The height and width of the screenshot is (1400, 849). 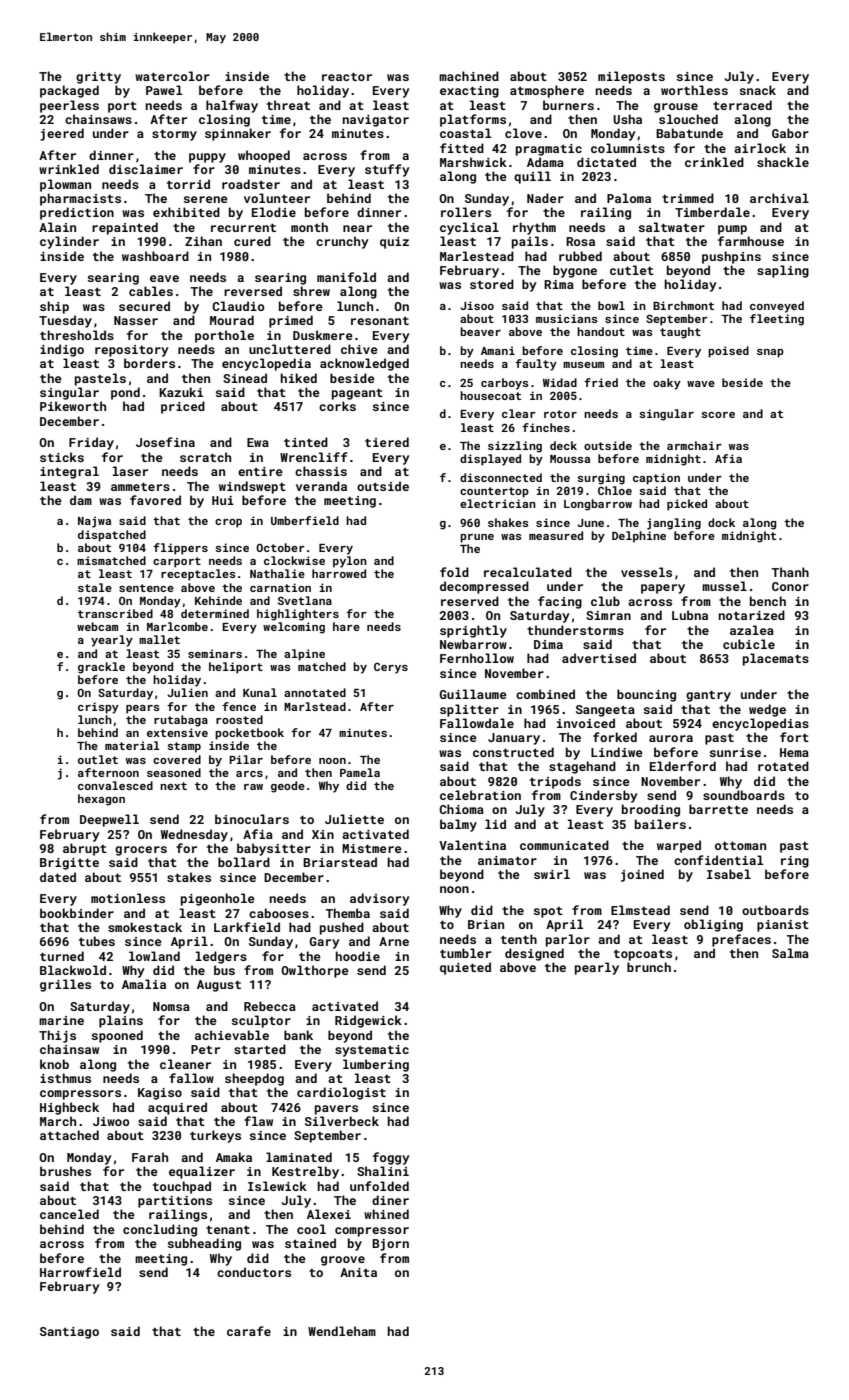 I want to click on Pamela, so click(x=360, y=772).
